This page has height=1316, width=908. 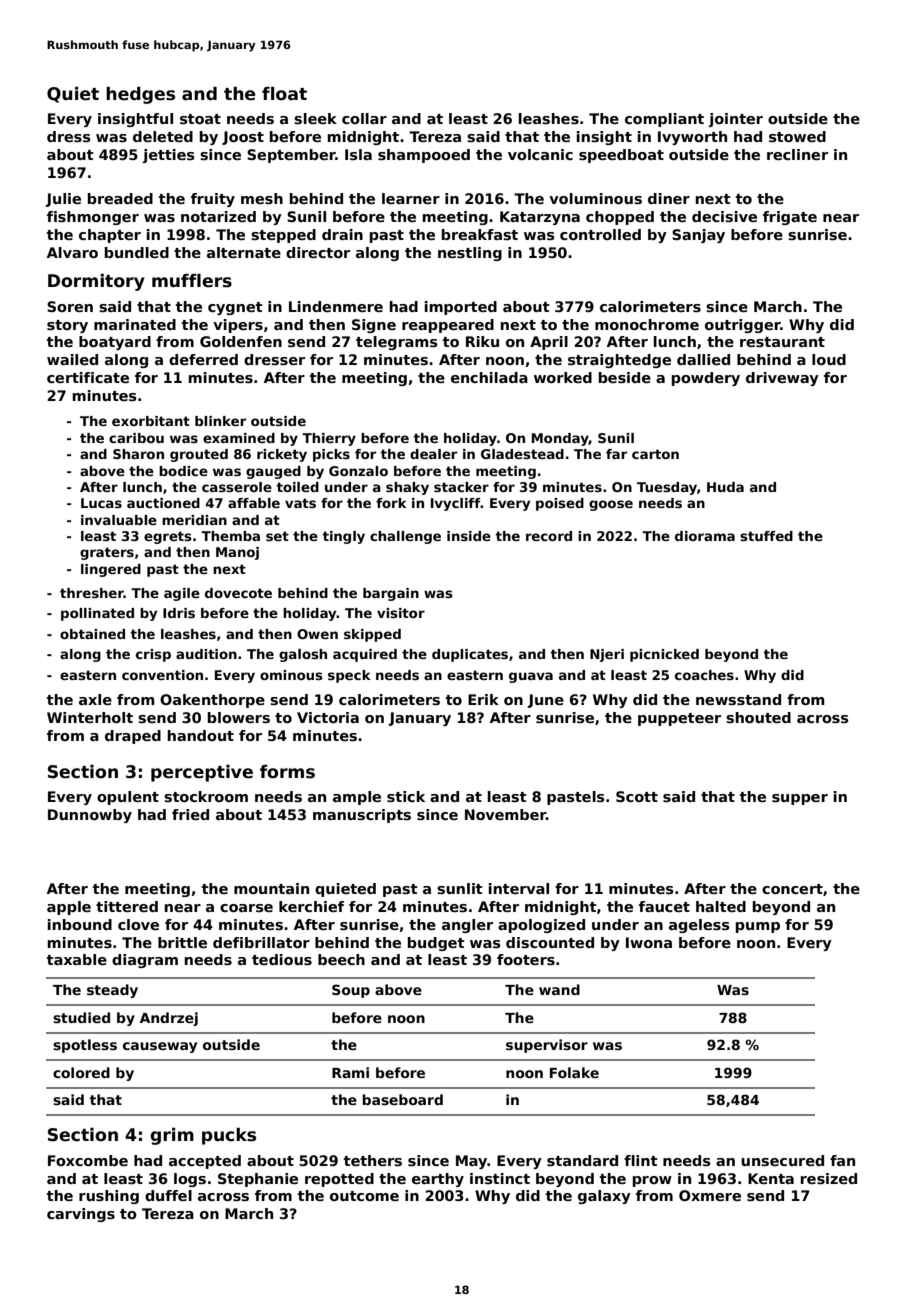 I want to click on Joost, so click(x=243, y=138).
